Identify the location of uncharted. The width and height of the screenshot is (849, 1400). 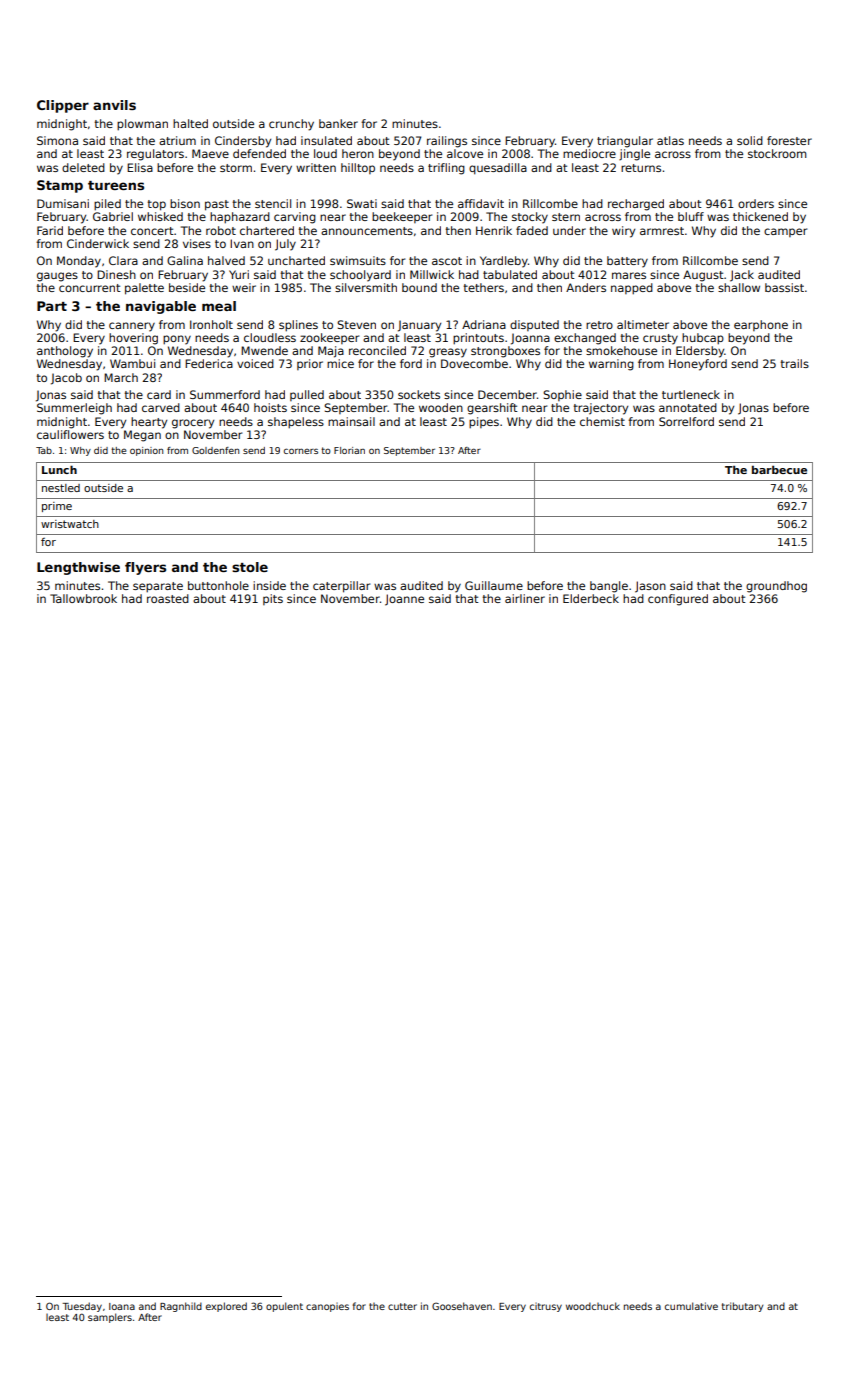
(296, 260).
